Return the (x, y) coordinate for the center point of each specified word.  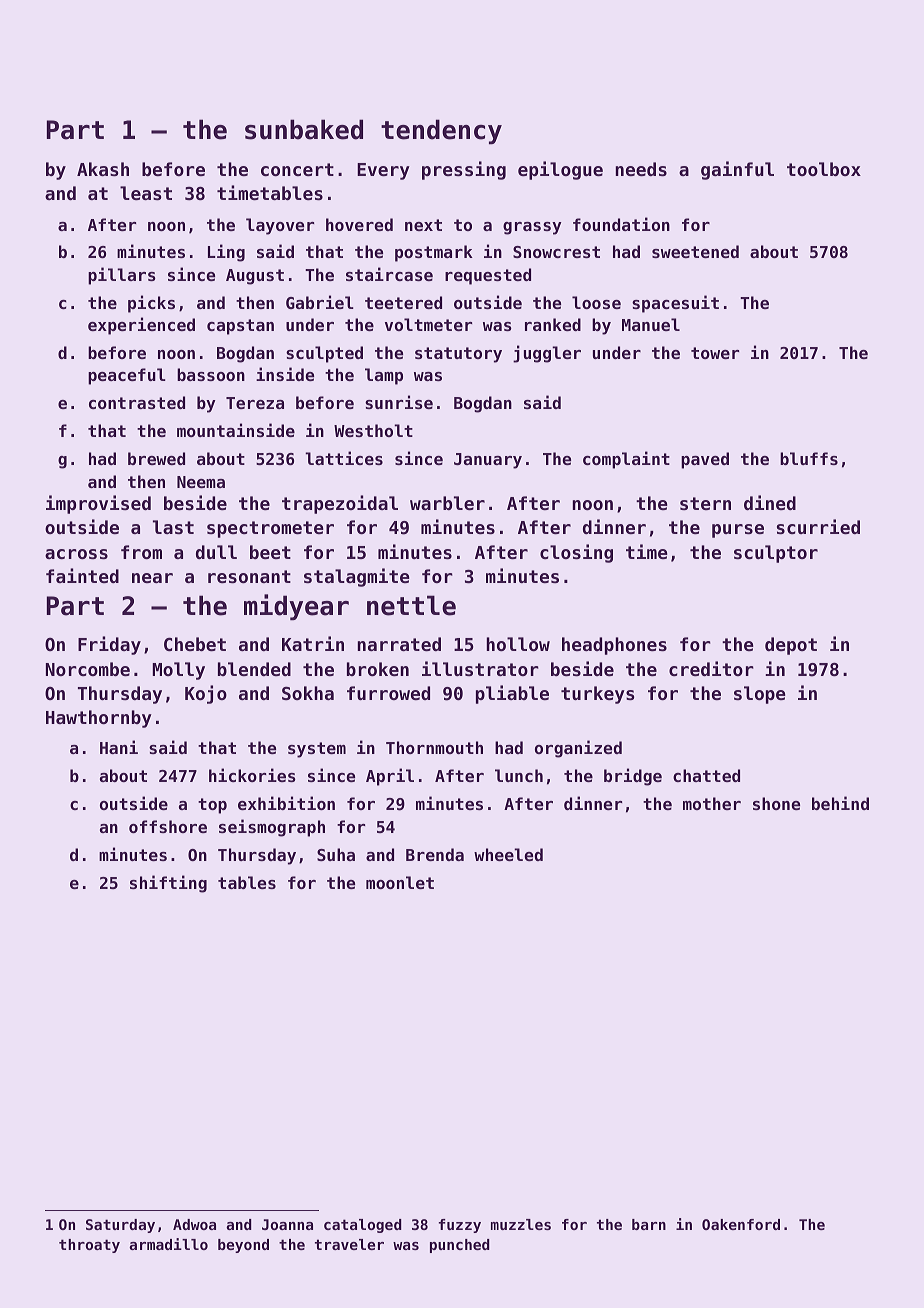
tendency (441, 132)
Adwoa (194, 1224)
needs (641, 169)
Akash (103, 169)
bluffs (809, 458)
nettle (411, 605)
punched (460, 1246)
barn (649, 1224)
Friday (109, 645)
